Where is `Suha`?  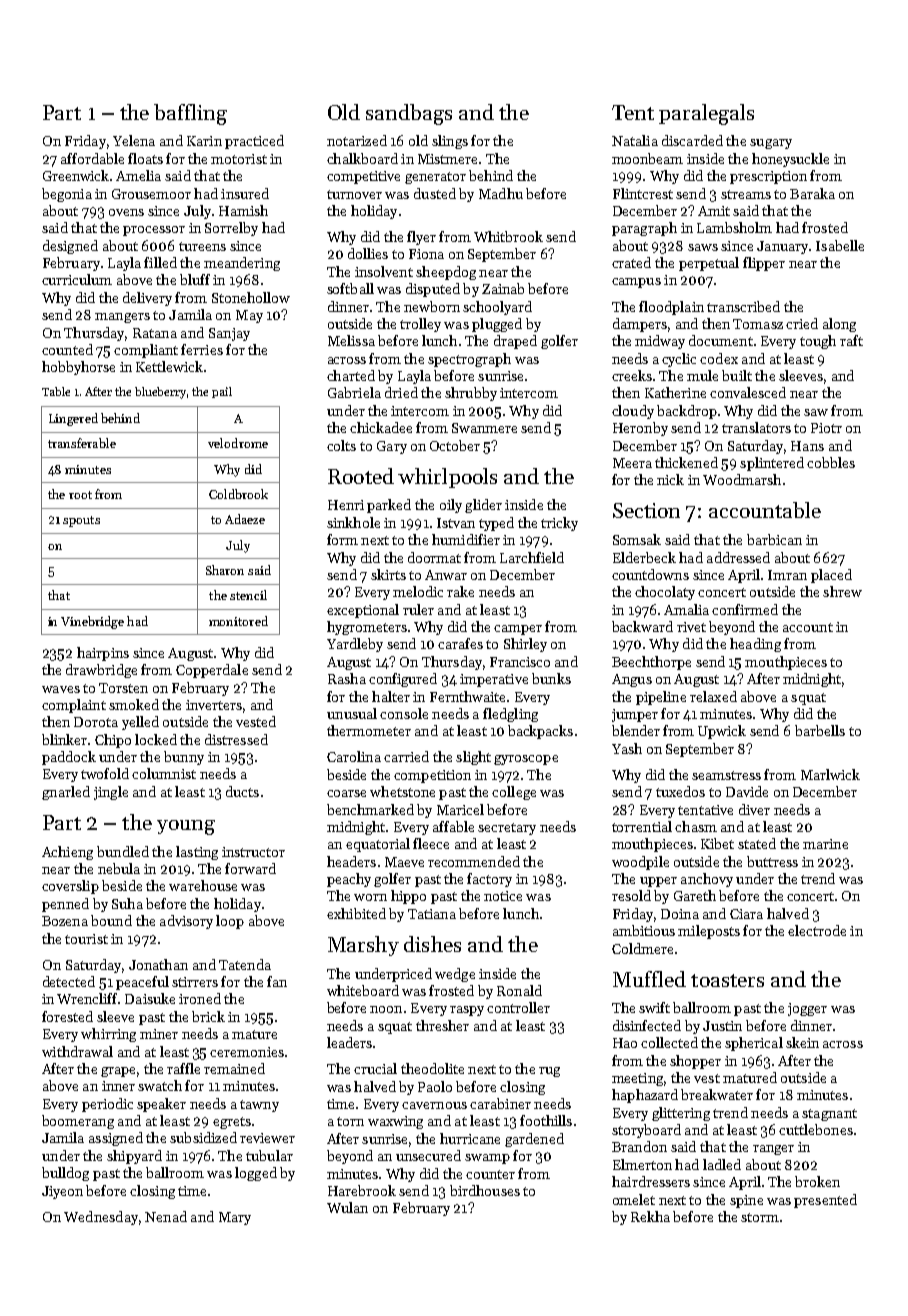
Suha is located at coordinates (127, 903).
